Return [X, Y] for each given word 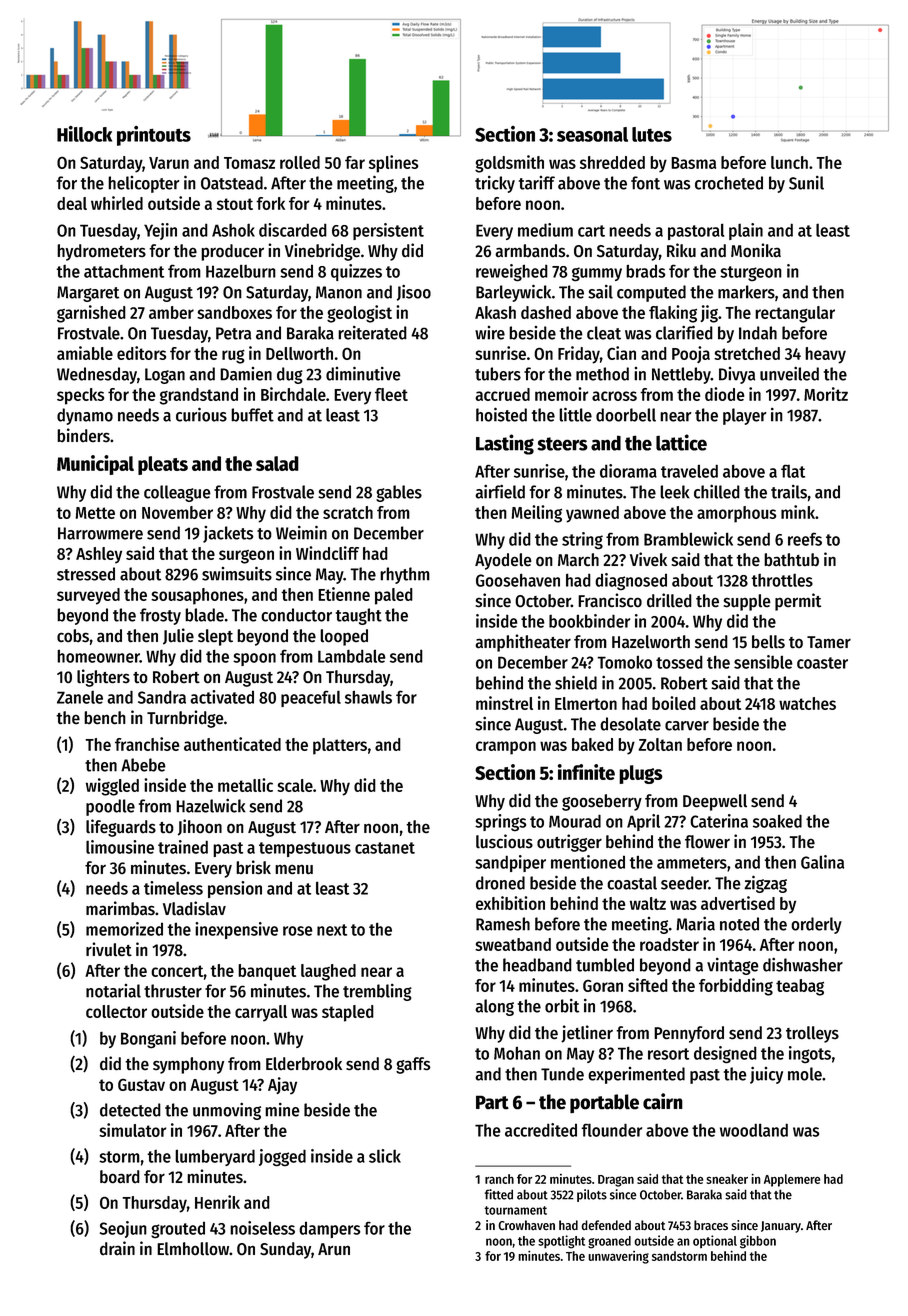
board [120, 1176]
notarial [113, 991]
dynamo [85, 416]
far [355, 162]
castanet [385, 848]
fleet [391, 394]
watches [807, 703]
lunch [789, 162]
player [744, 416]
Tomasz [249, 163]
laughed [328, 972]
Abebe [143, 765]
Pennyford [689, 1034]
